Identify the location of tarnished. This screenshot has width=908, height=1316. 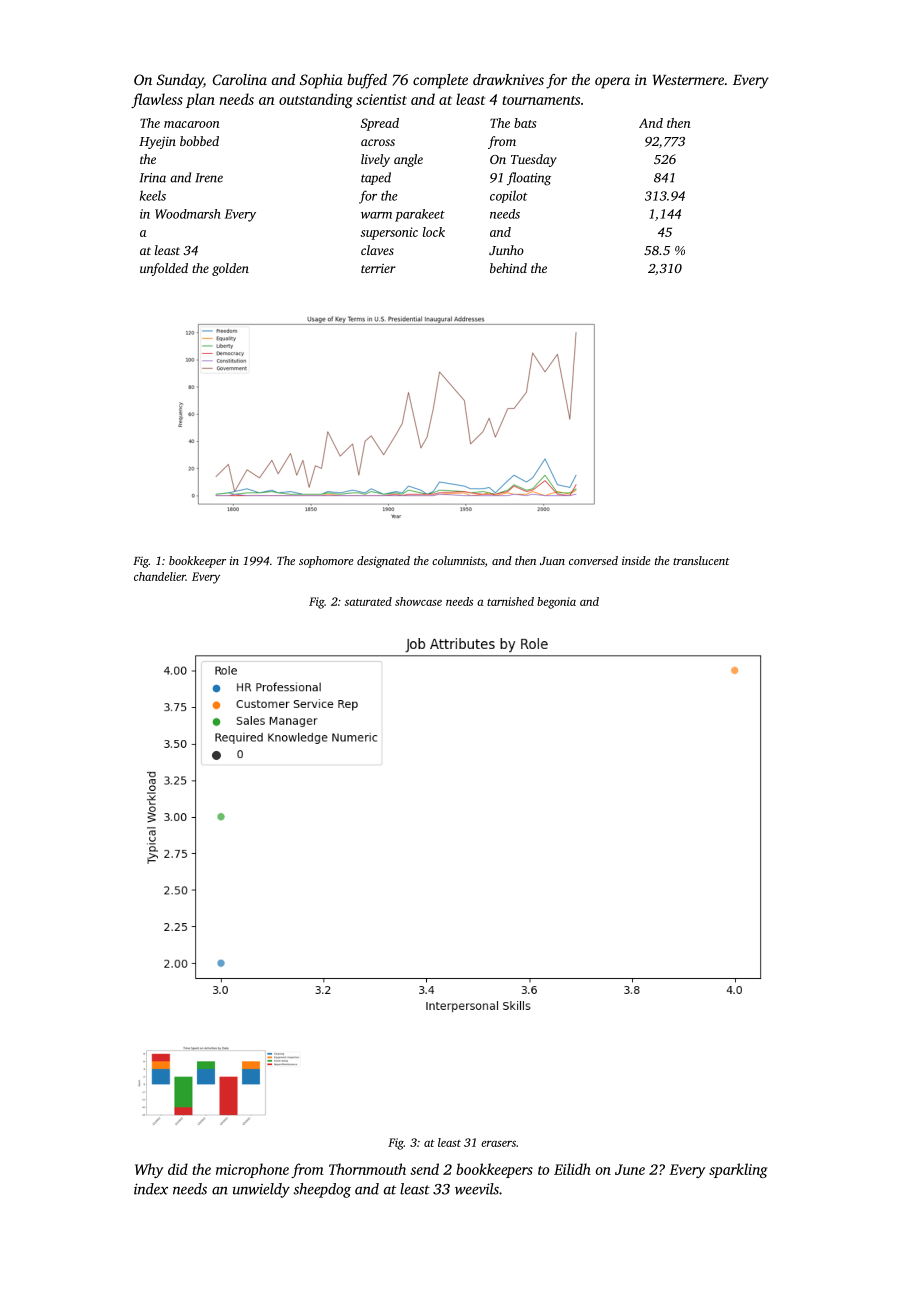
(510, 601).
